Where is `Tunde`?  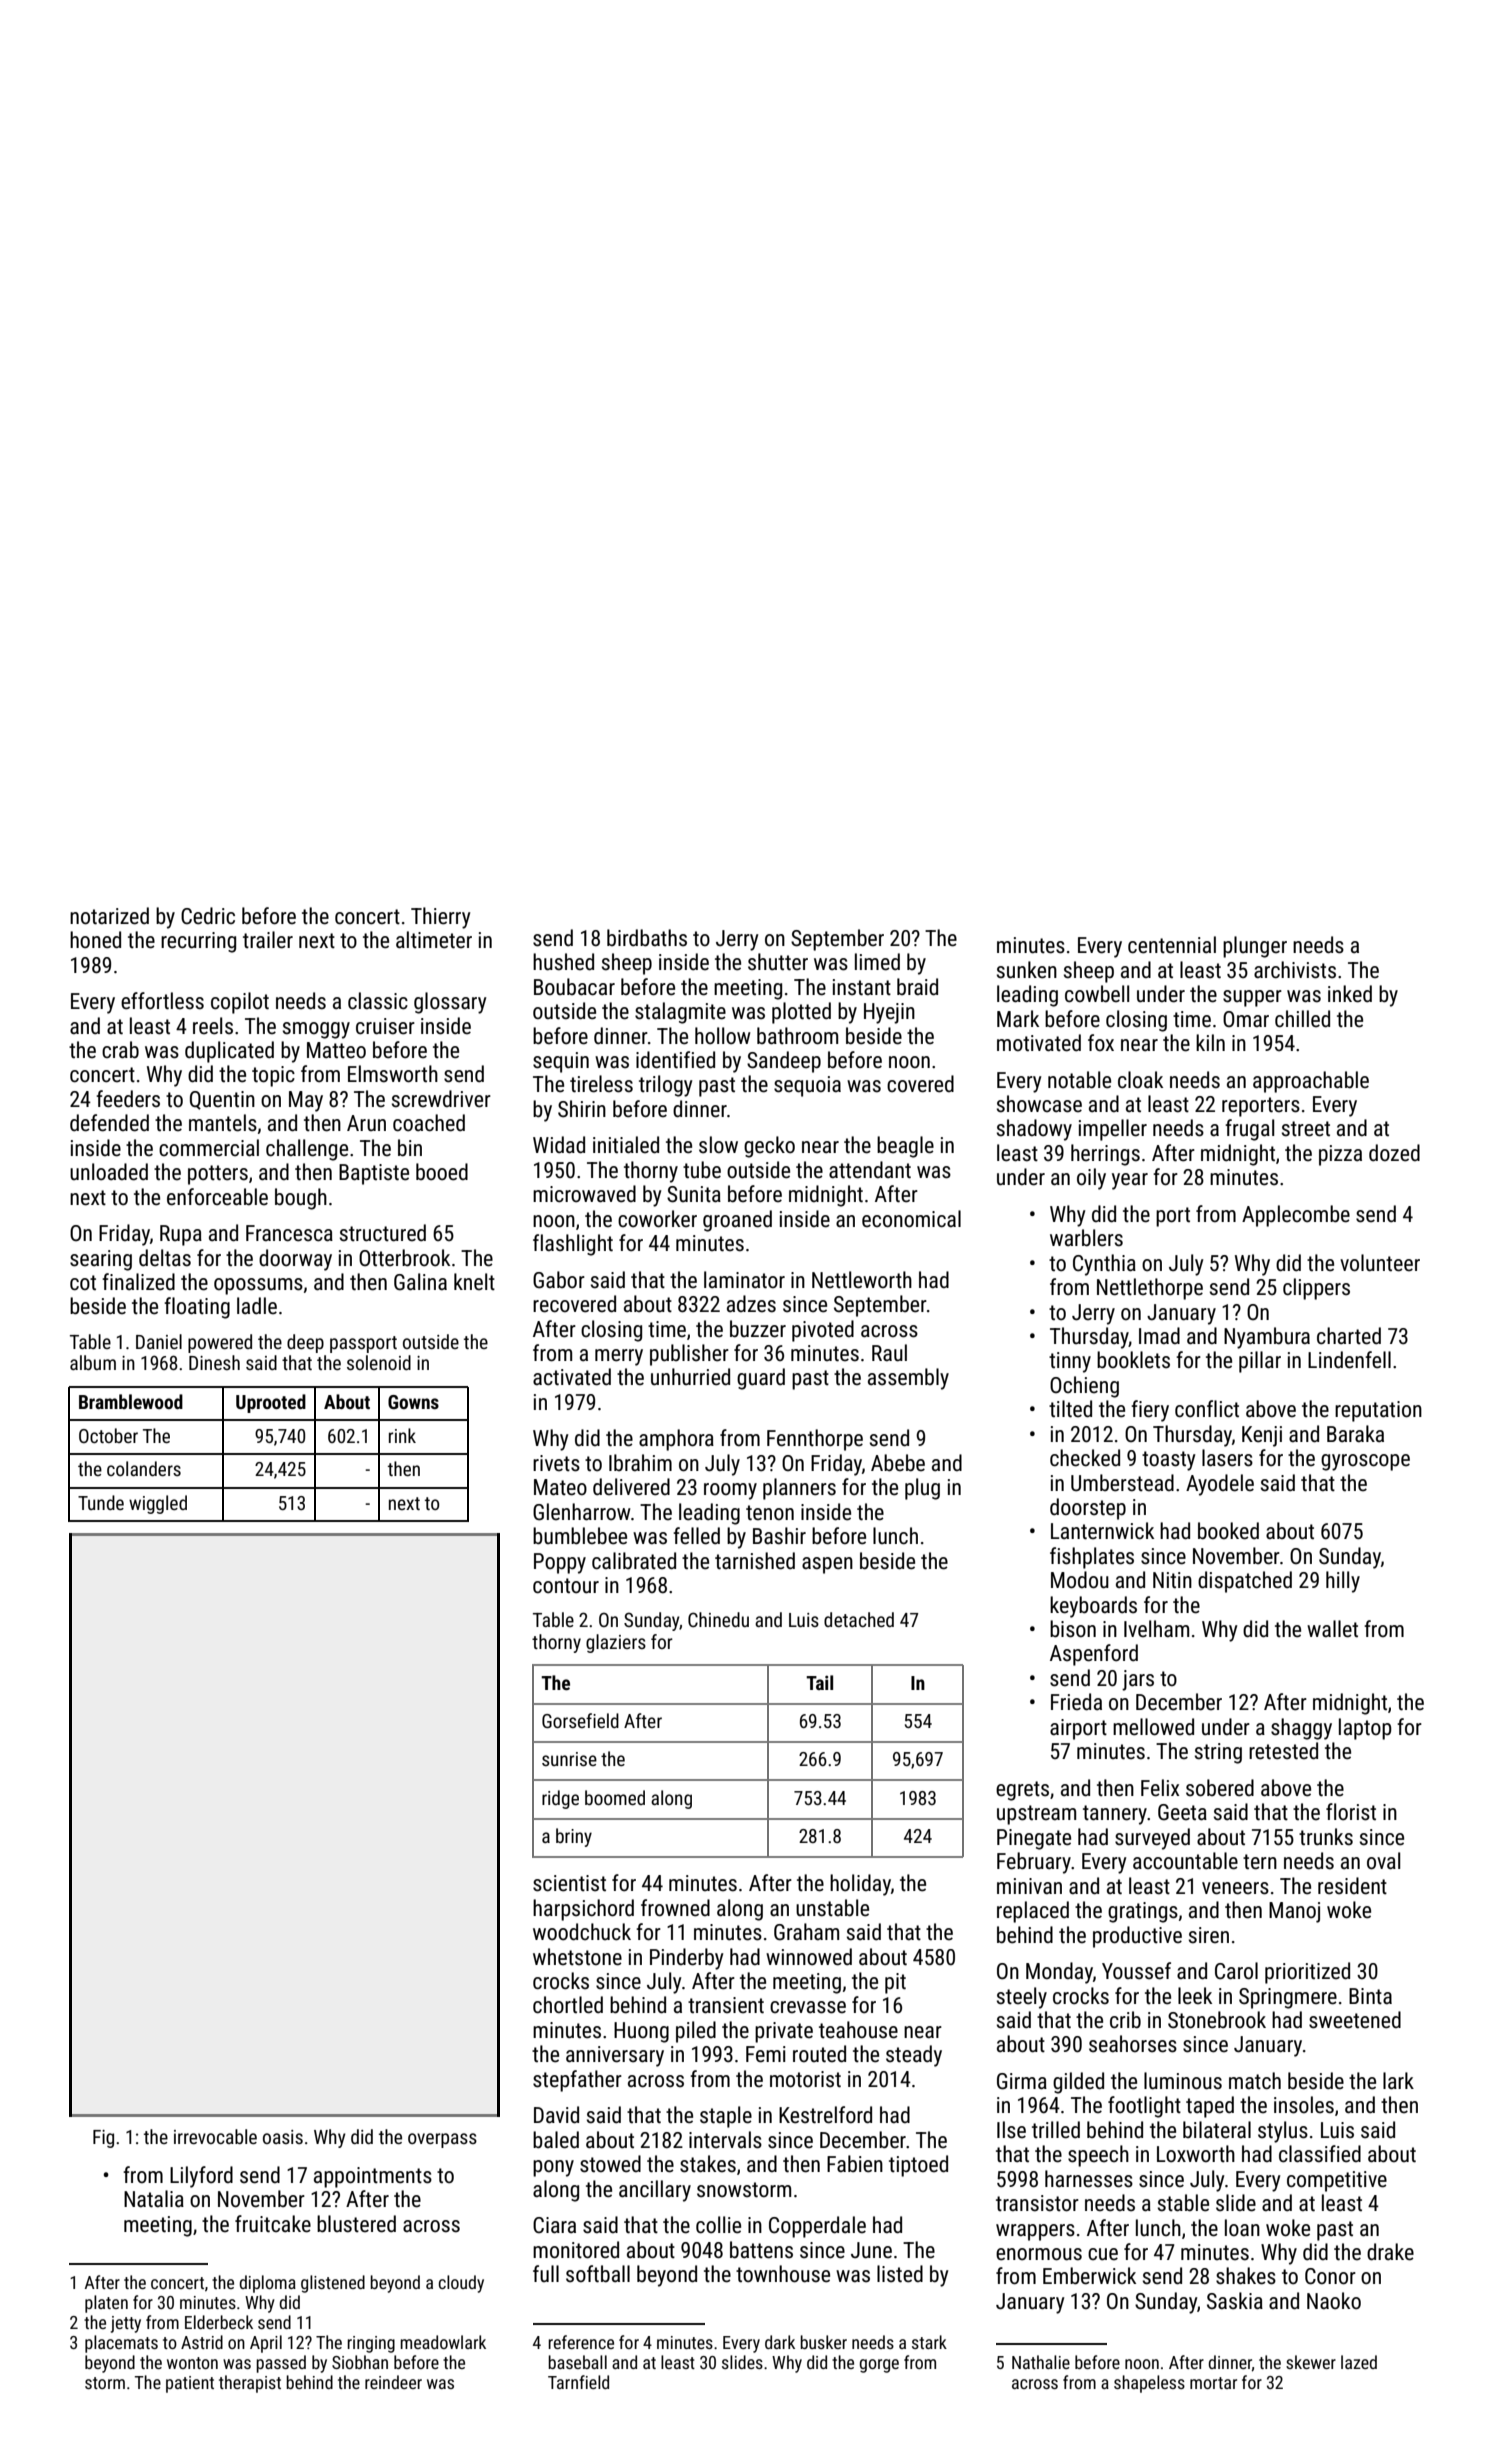 Tunde is located at coordinates (101, 1502).
